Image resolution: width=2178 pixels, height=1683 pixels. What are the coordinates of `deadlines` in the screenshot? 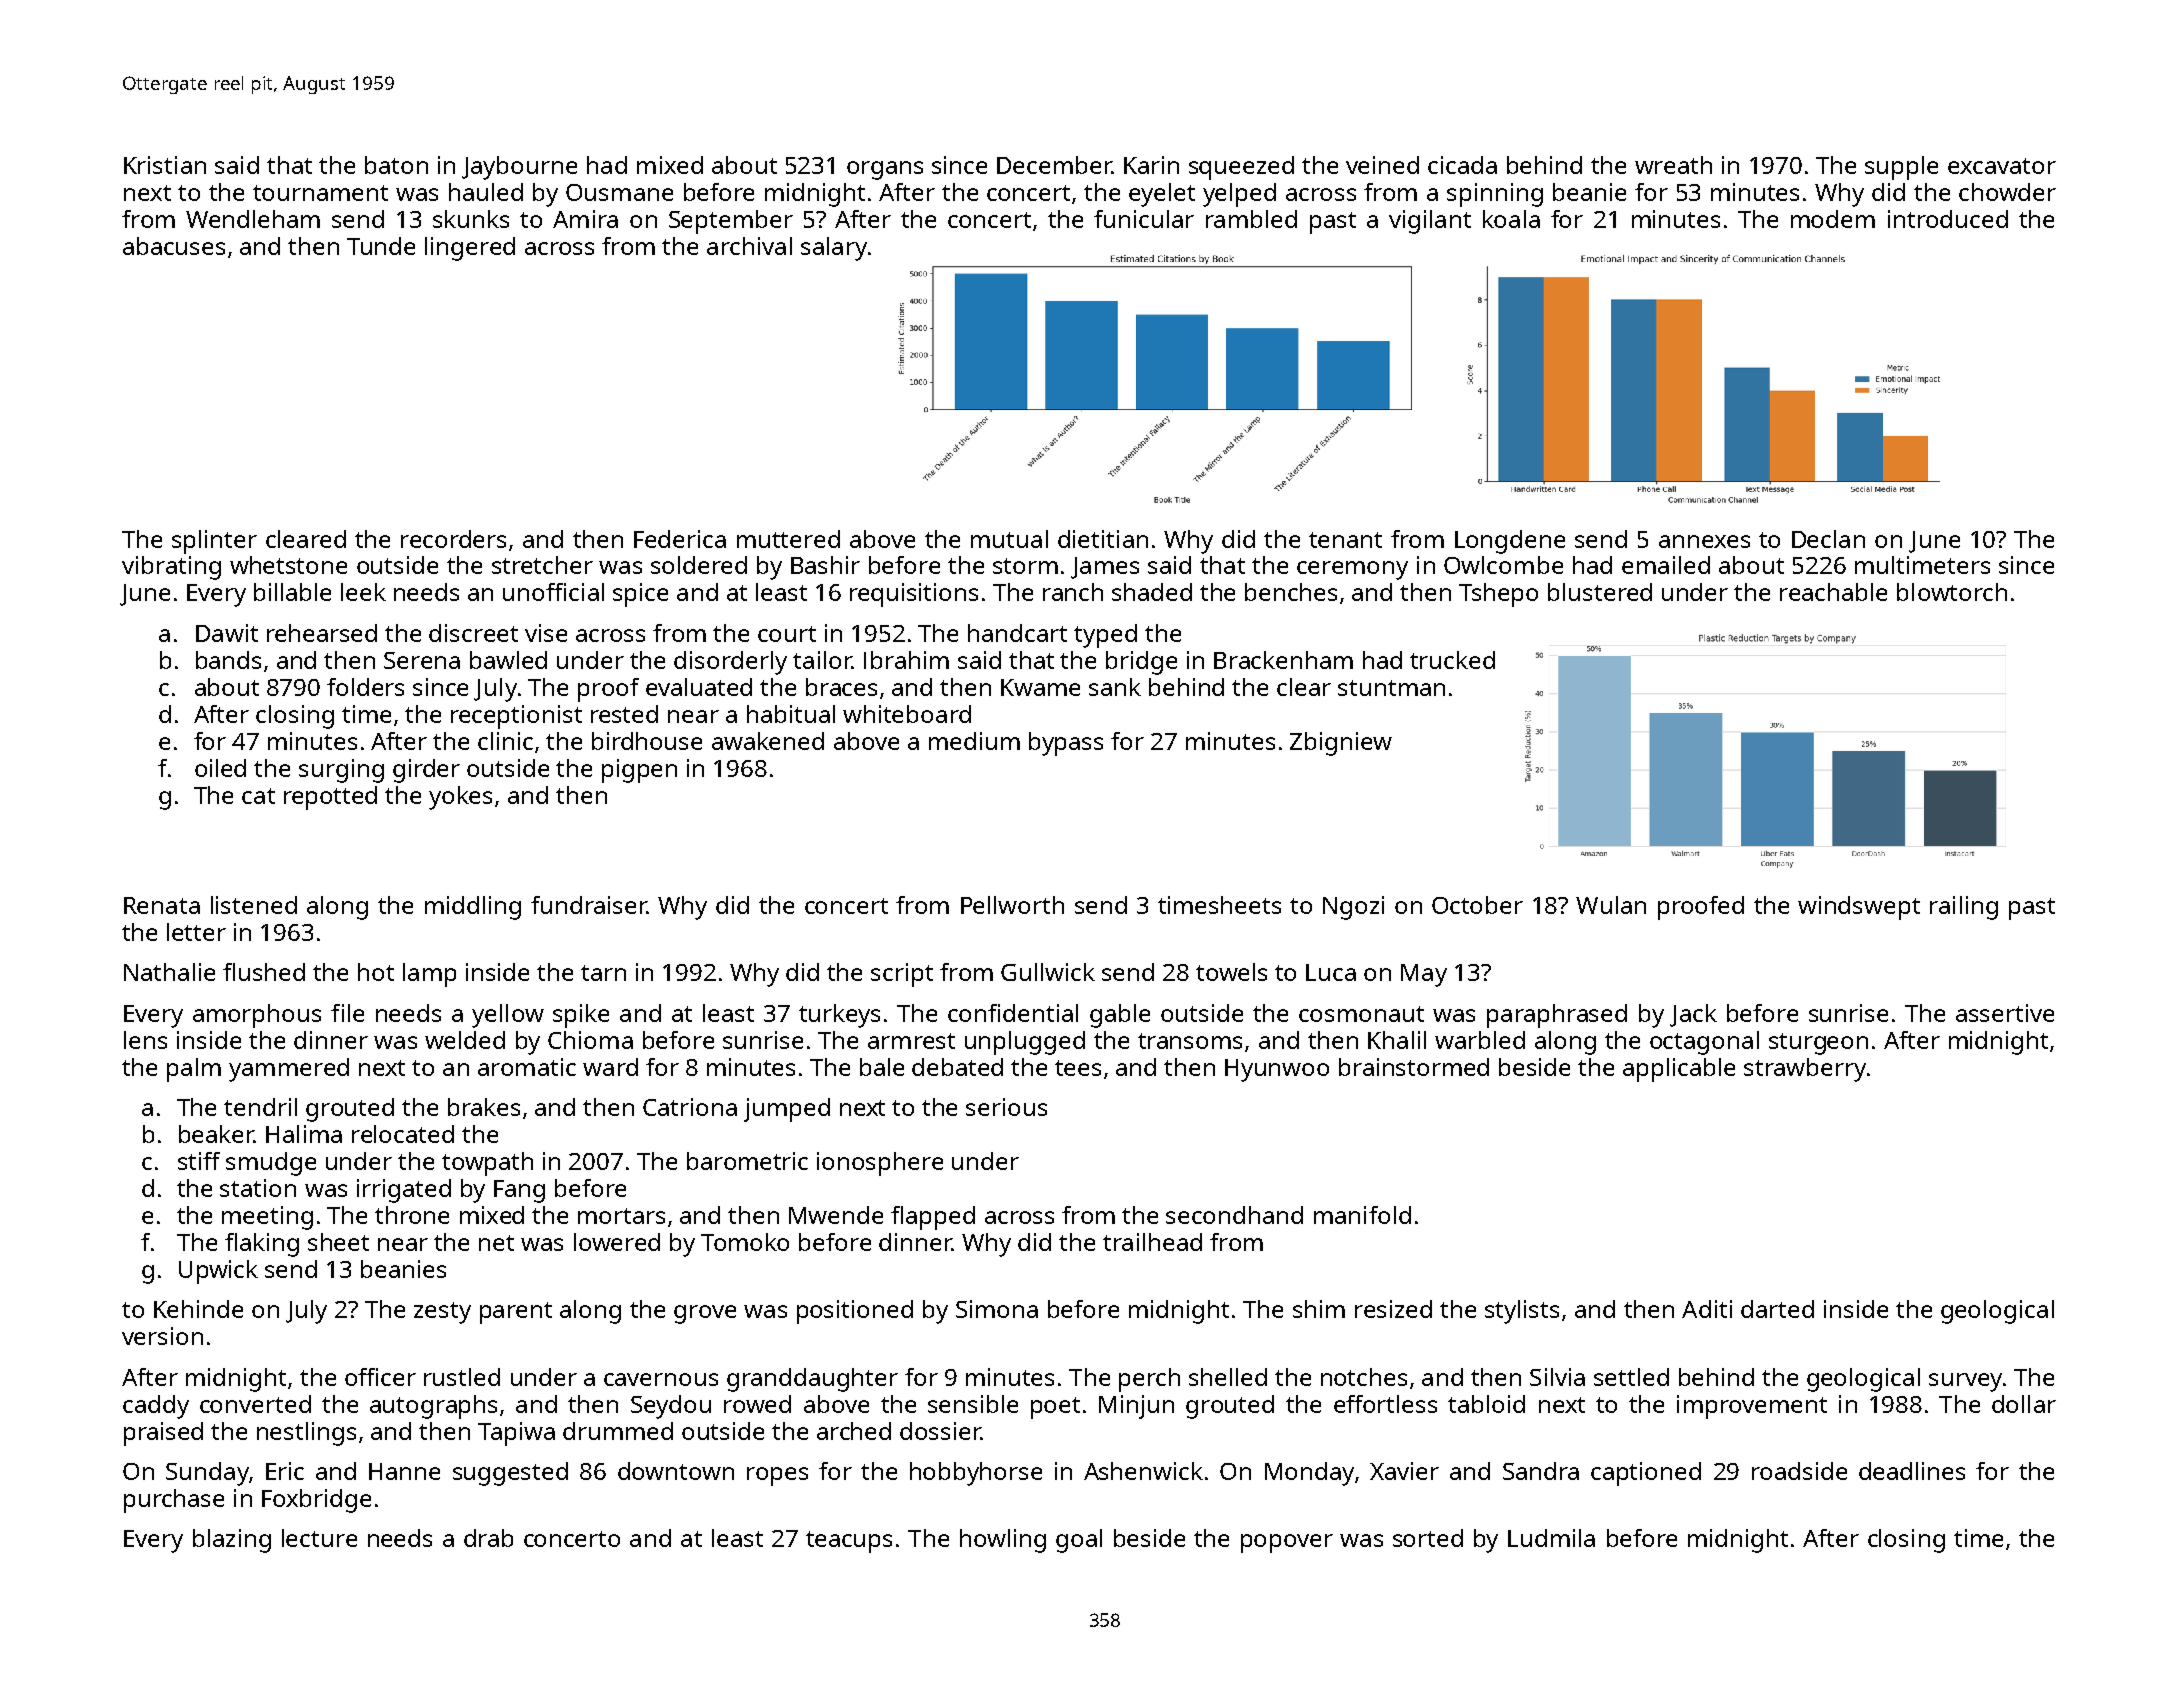 It's located at (1912, 1471).
